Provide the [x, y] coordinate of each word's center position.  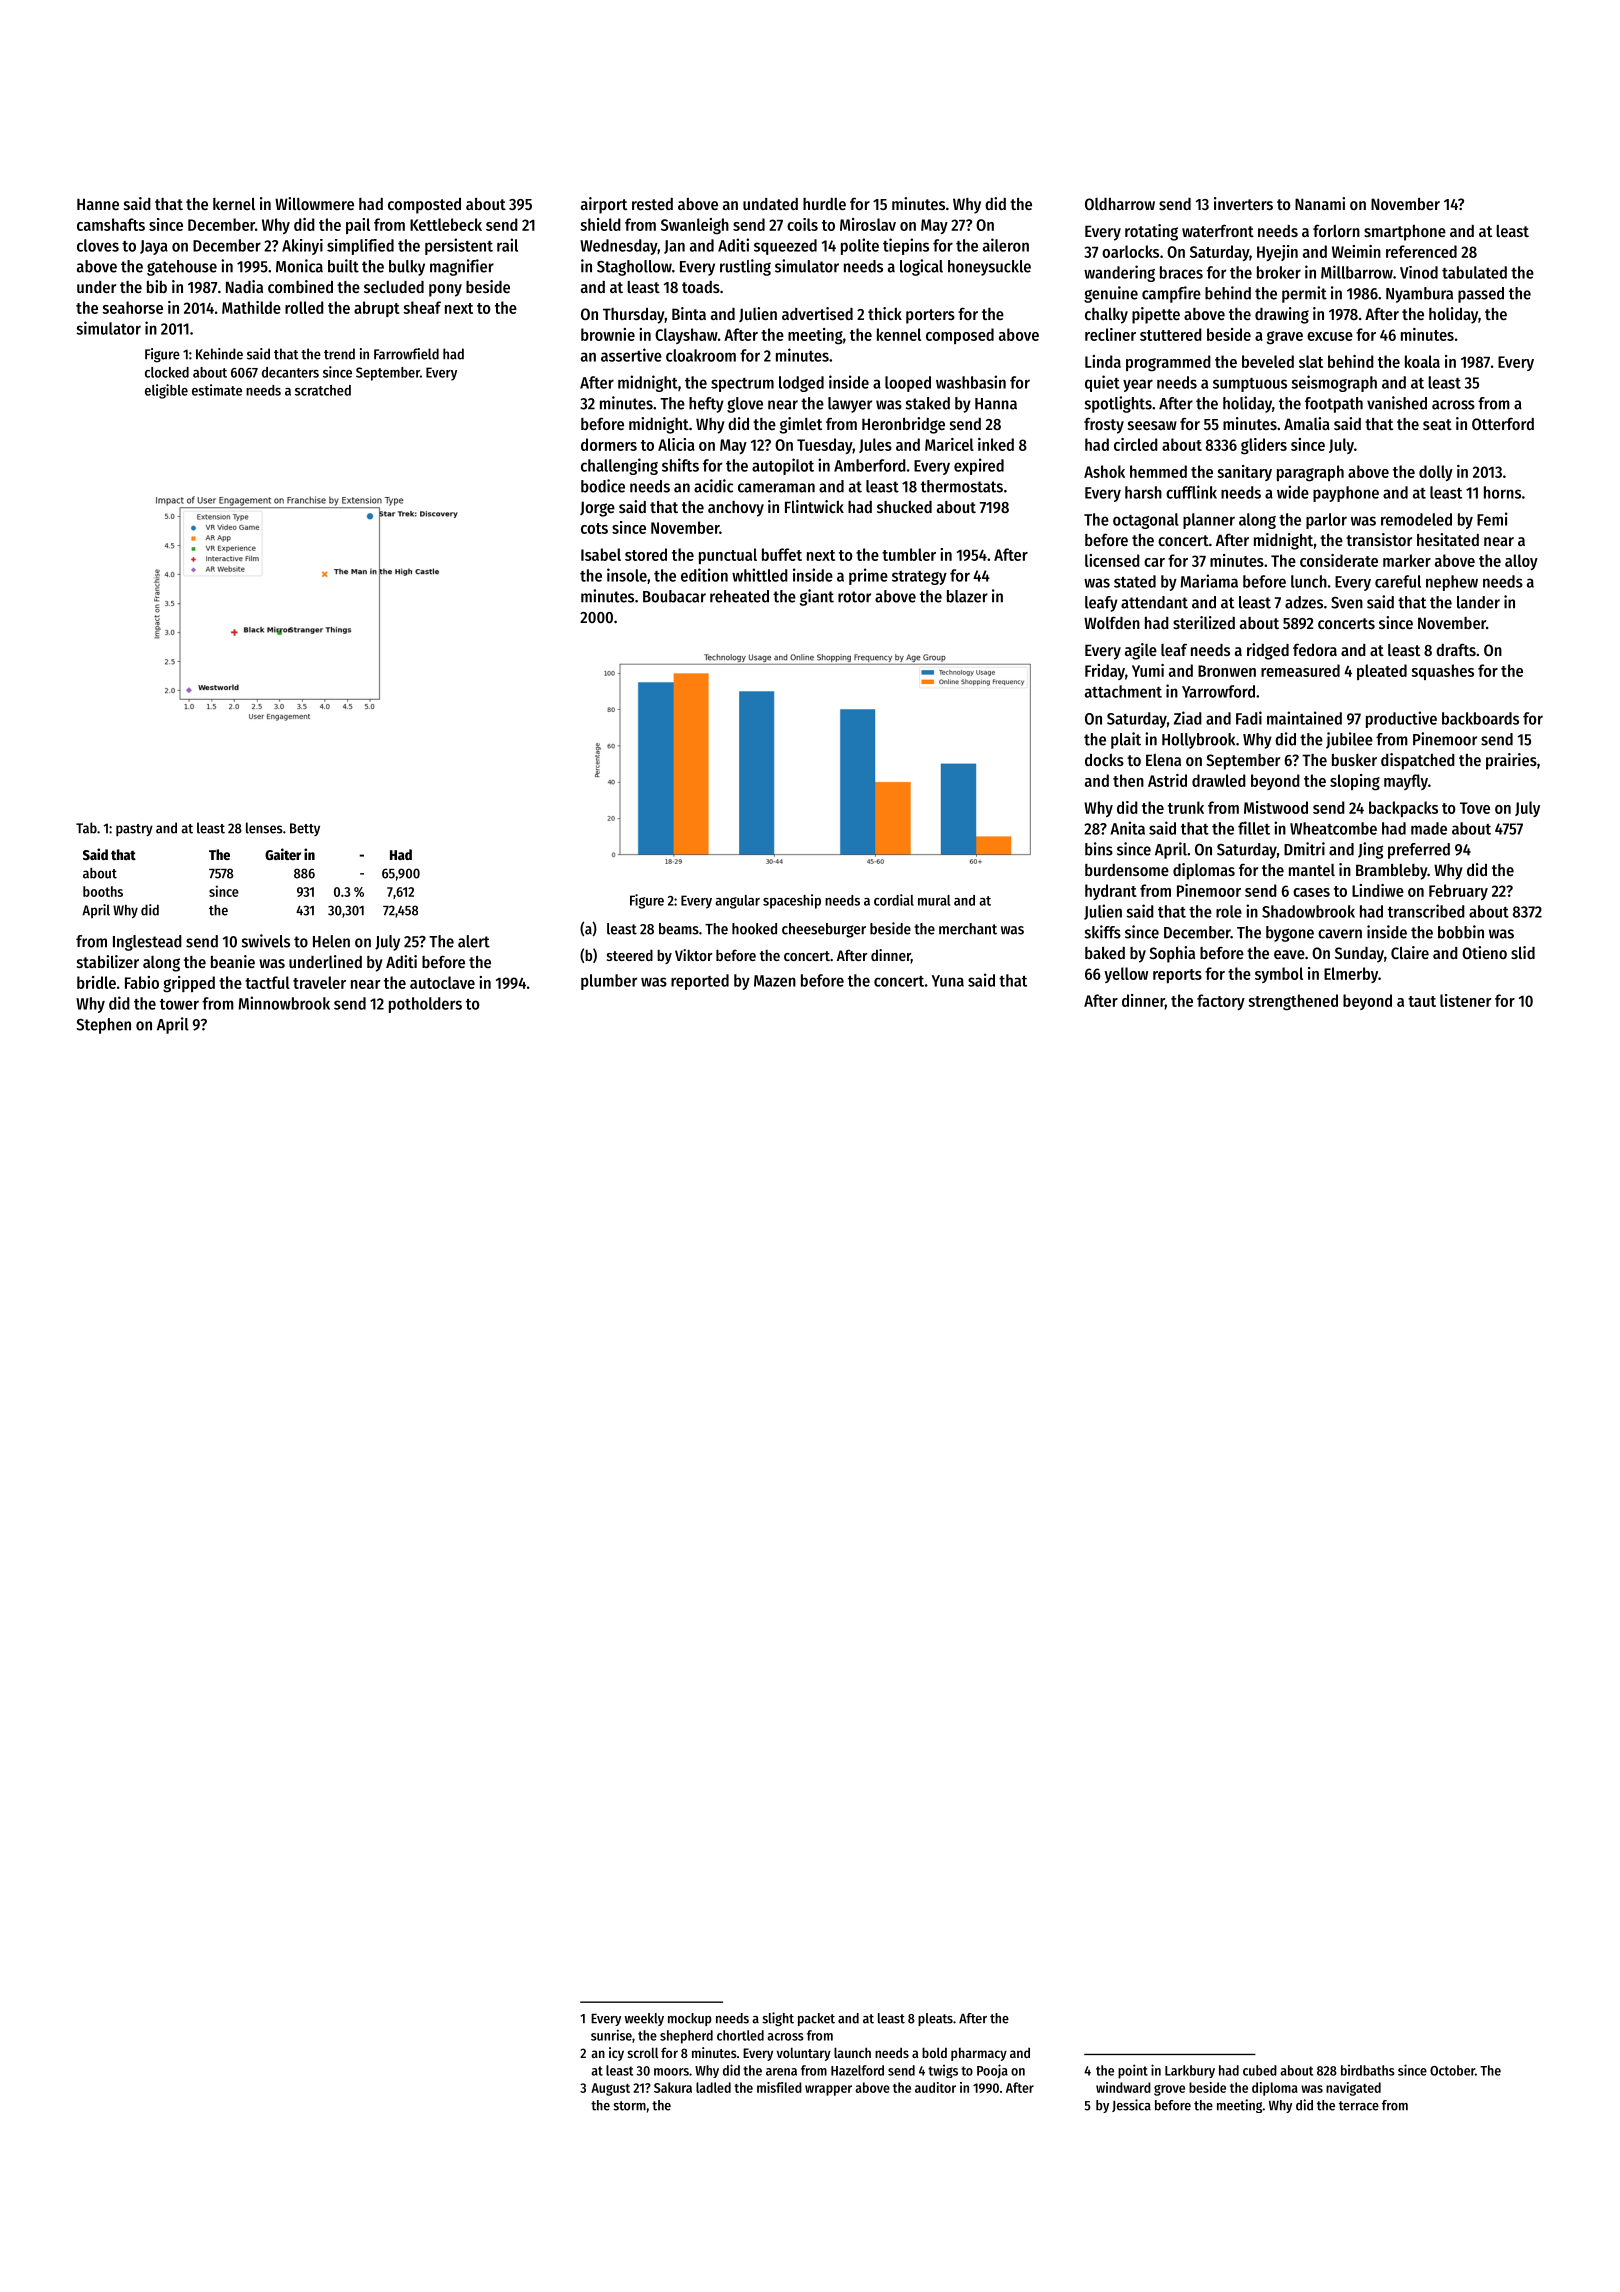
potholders [425, 1005]
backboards [1480, 718]
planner [1209, 521]
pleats [935, 2019]
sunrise [611, 2035]
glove [745, 405]
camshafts [111, 224]
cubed [1260, 2070]
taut [1422, 1001]
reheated [739, 596]
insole [627, 575]
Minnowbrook [284, 1003]
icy [616, 2054]
